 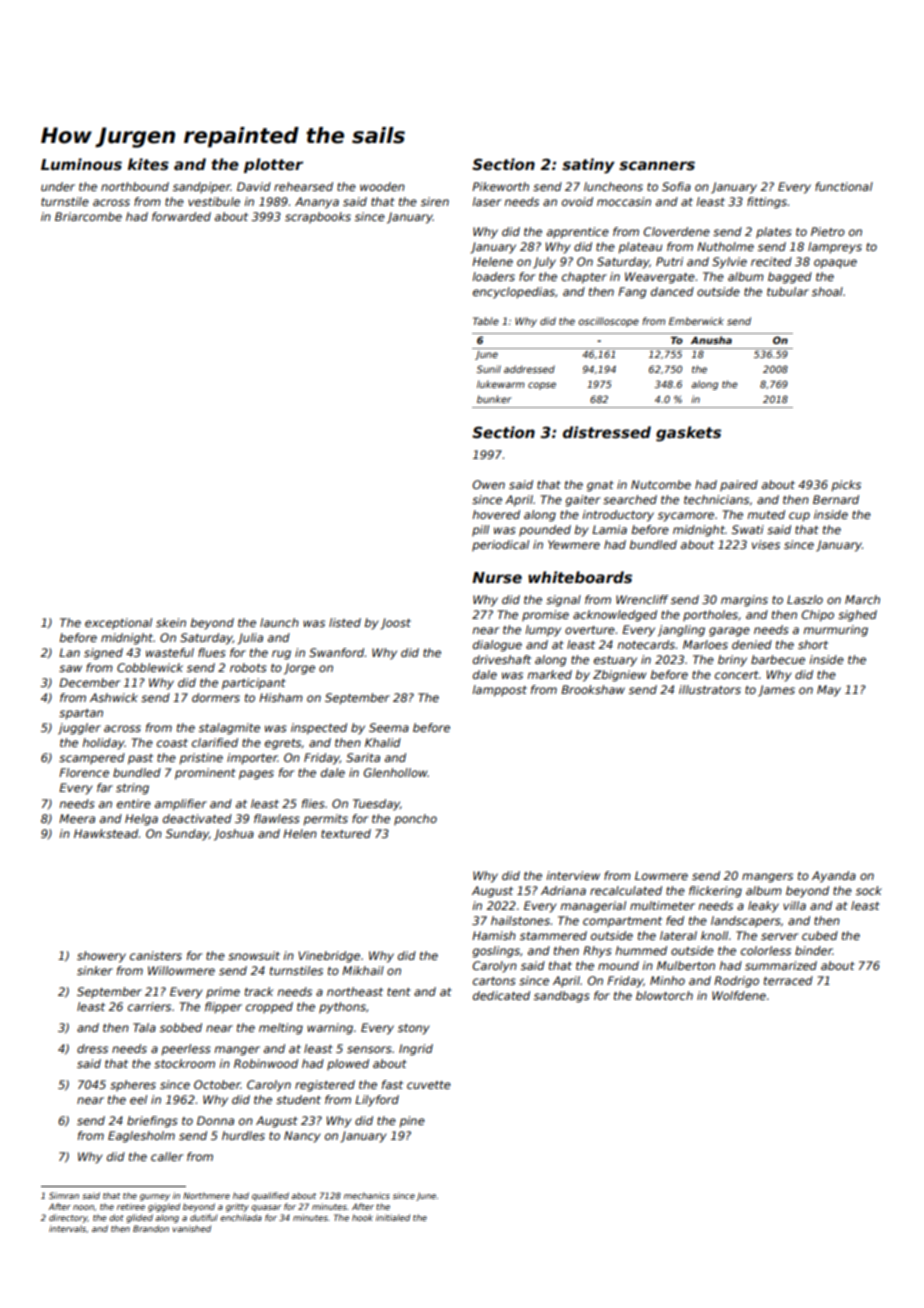 What do you see at coordinates (191, 1228) in the page?
I see `vanished` at bounding box center [191, 1228].
